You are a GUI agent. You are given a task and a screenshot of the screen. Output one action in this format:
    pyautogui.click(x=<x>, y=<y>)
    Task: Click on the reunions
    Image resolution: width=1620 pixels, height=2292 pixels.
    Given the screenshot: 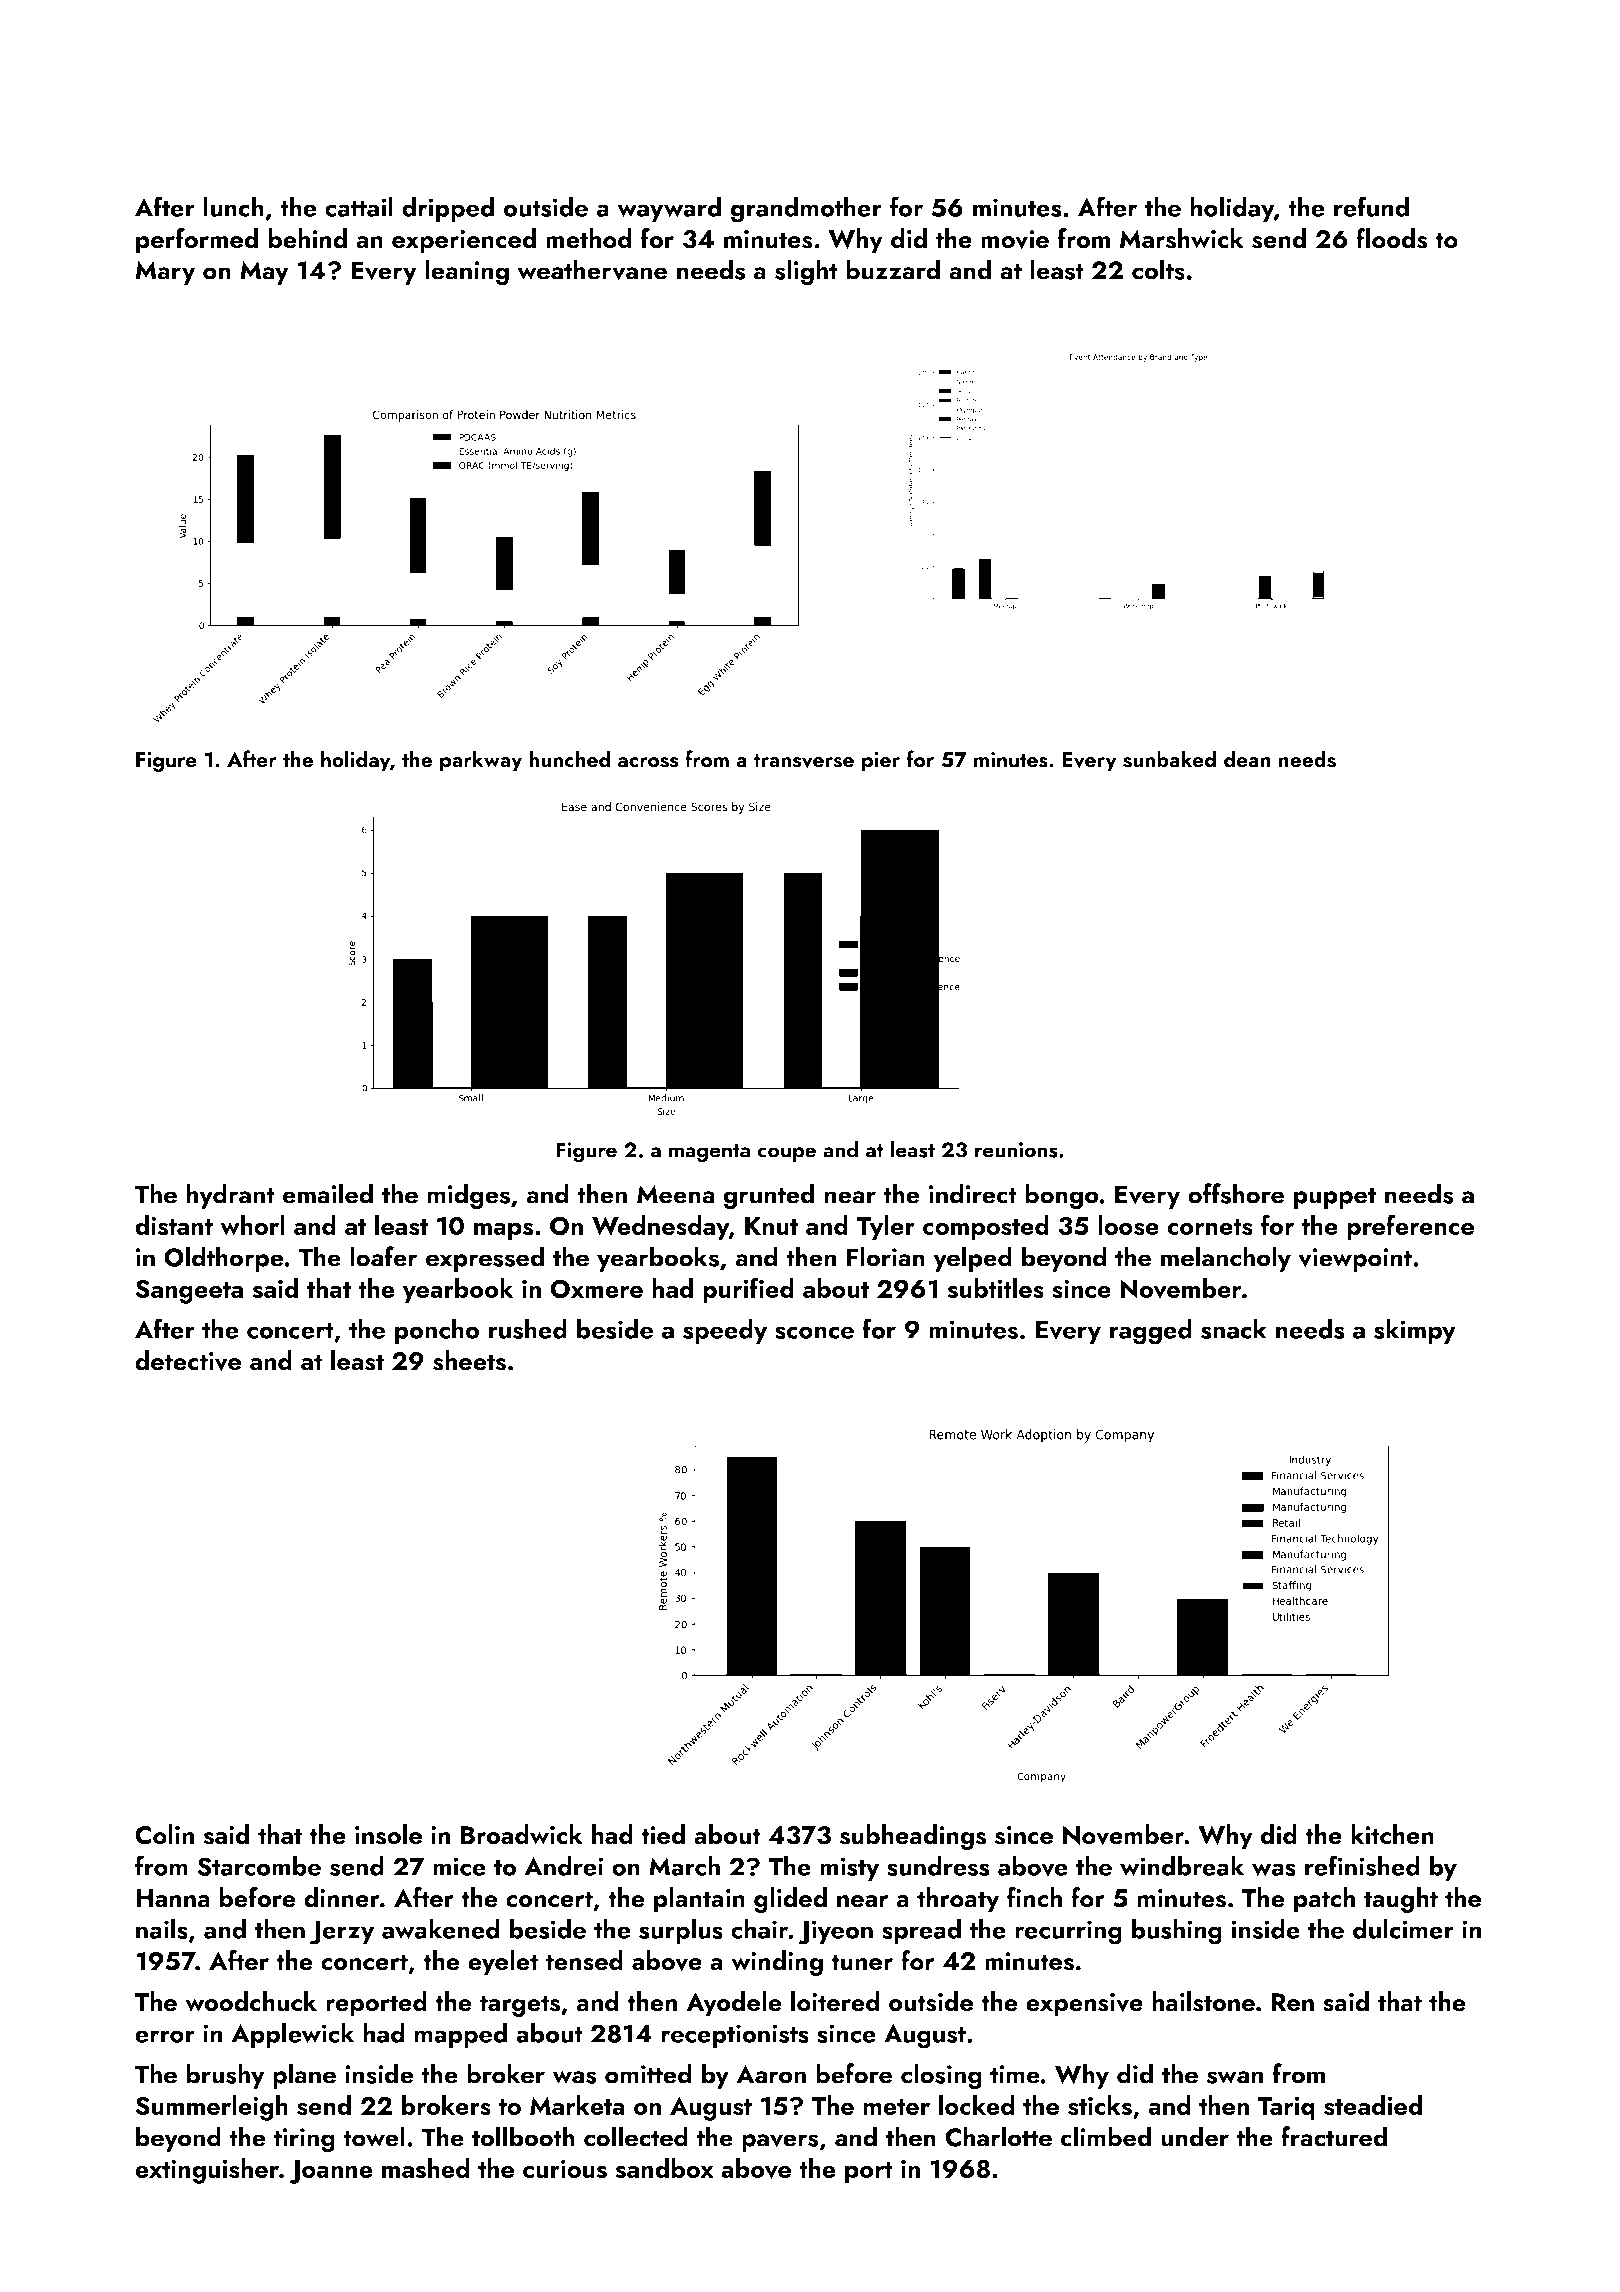 What is the action you would take?
    pyautogui.click(x=1016, y=1150)
